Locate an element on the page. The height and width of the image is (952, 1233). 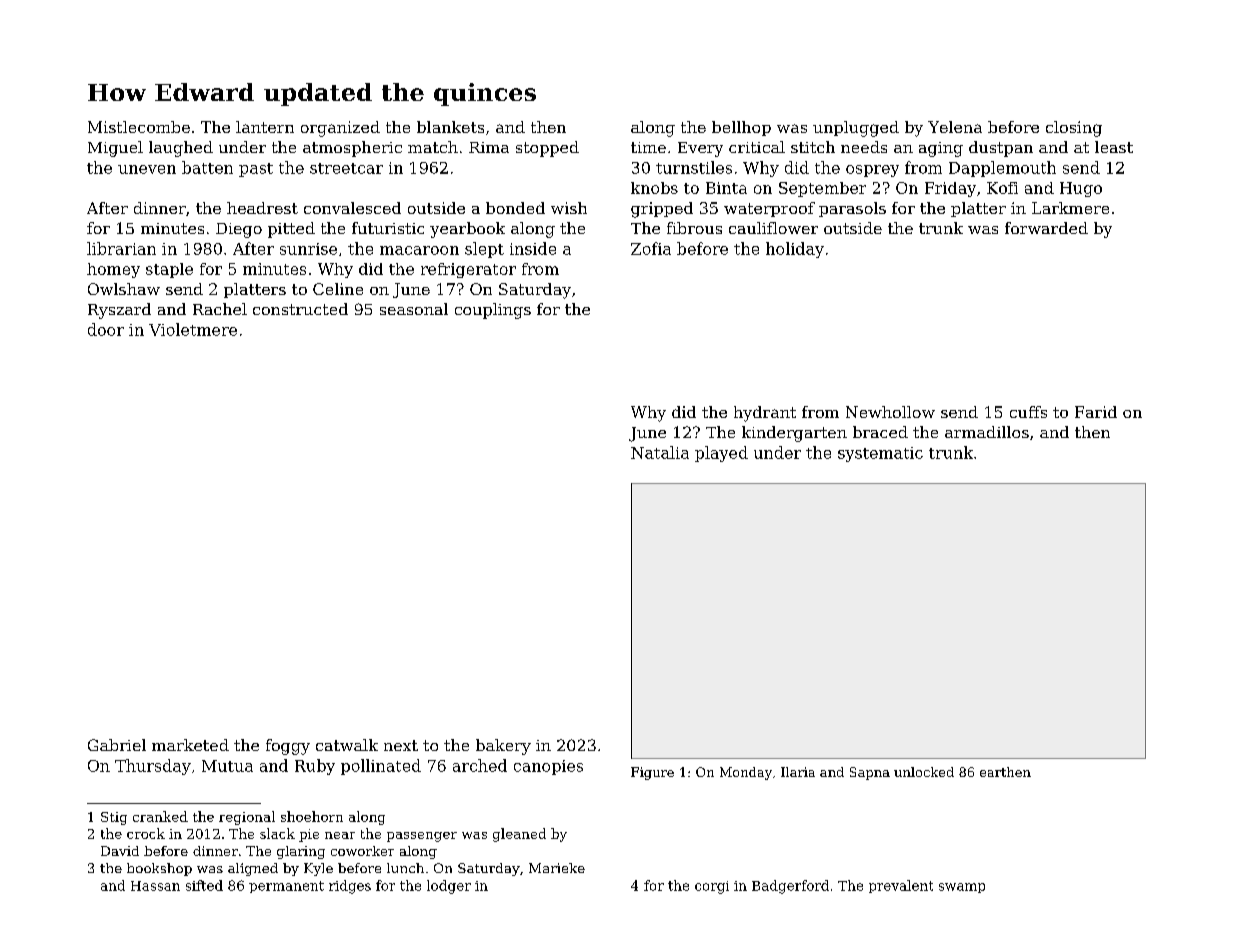
couplings is located at coordinates (493, 311).
